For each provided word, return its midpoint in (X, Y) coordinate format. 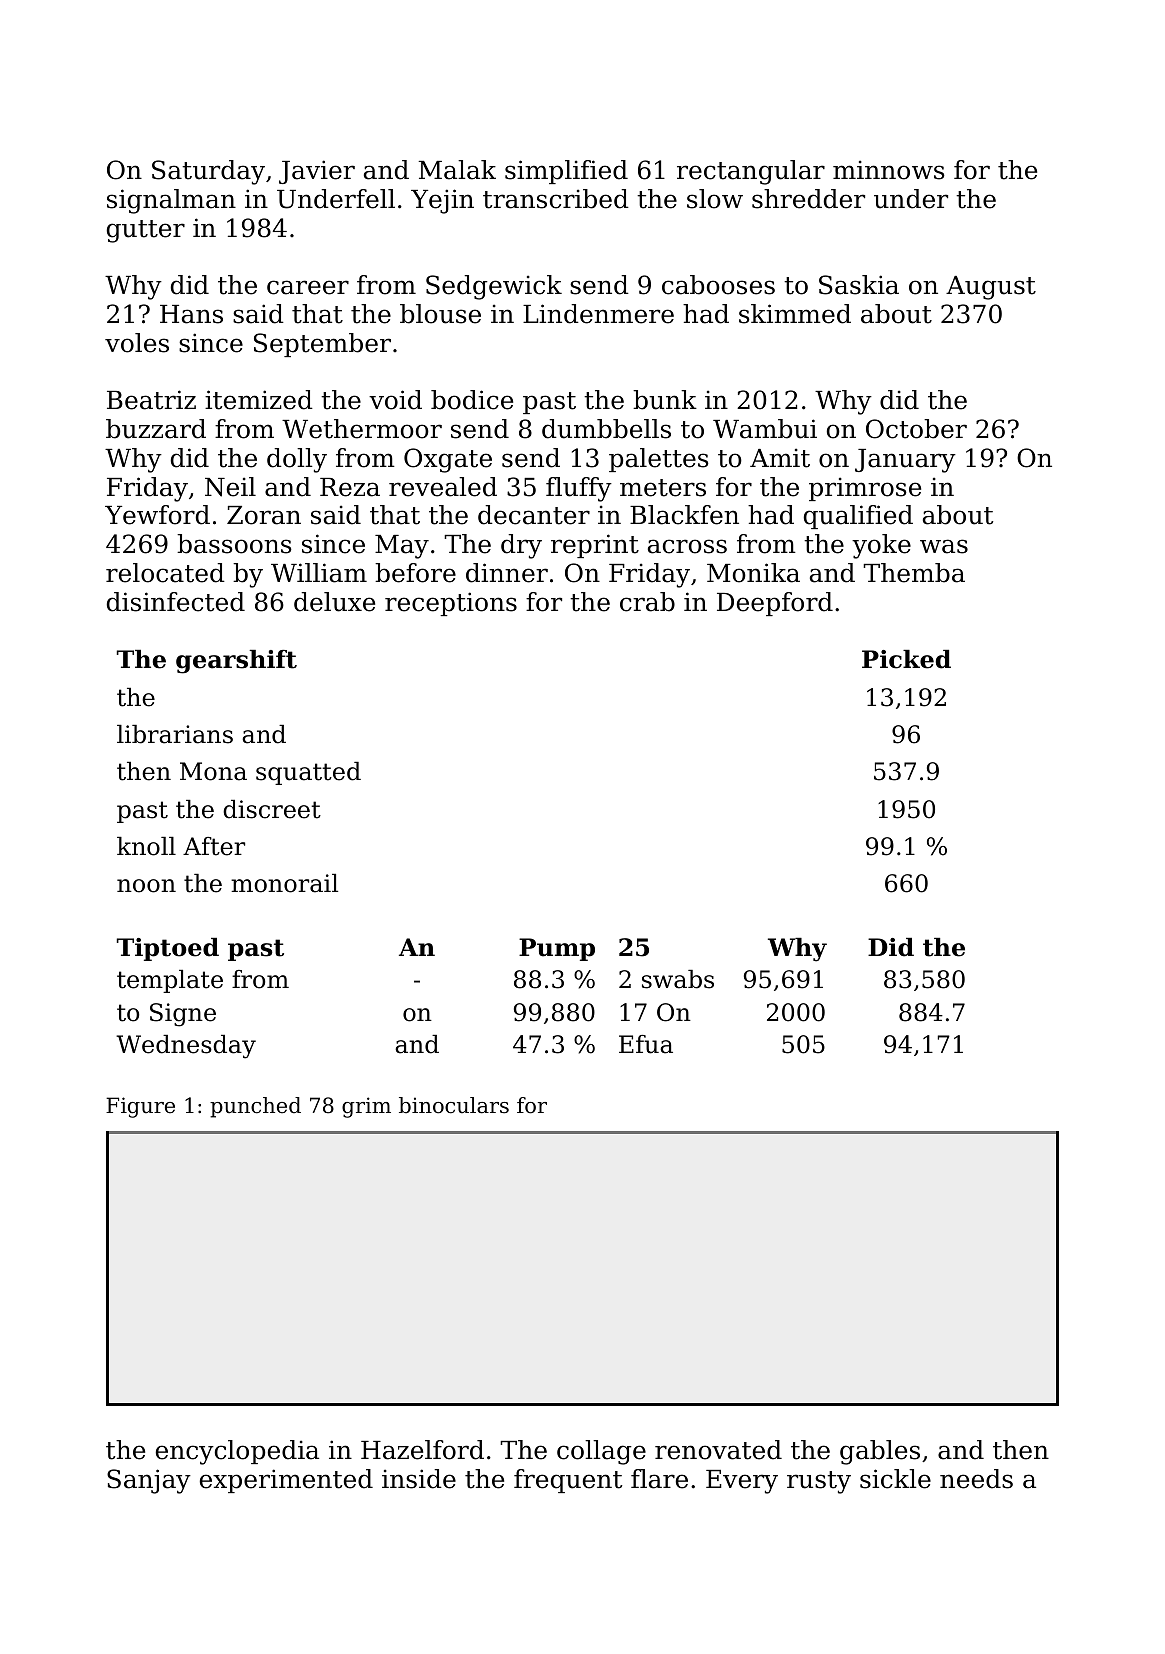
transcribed (556, 199)
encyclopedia (237, 1452)
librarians (175, 734)
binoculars (454, 1105)
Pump (557, 949)
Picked (906, 659)
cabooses (718, 285)
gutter (146, 231)
